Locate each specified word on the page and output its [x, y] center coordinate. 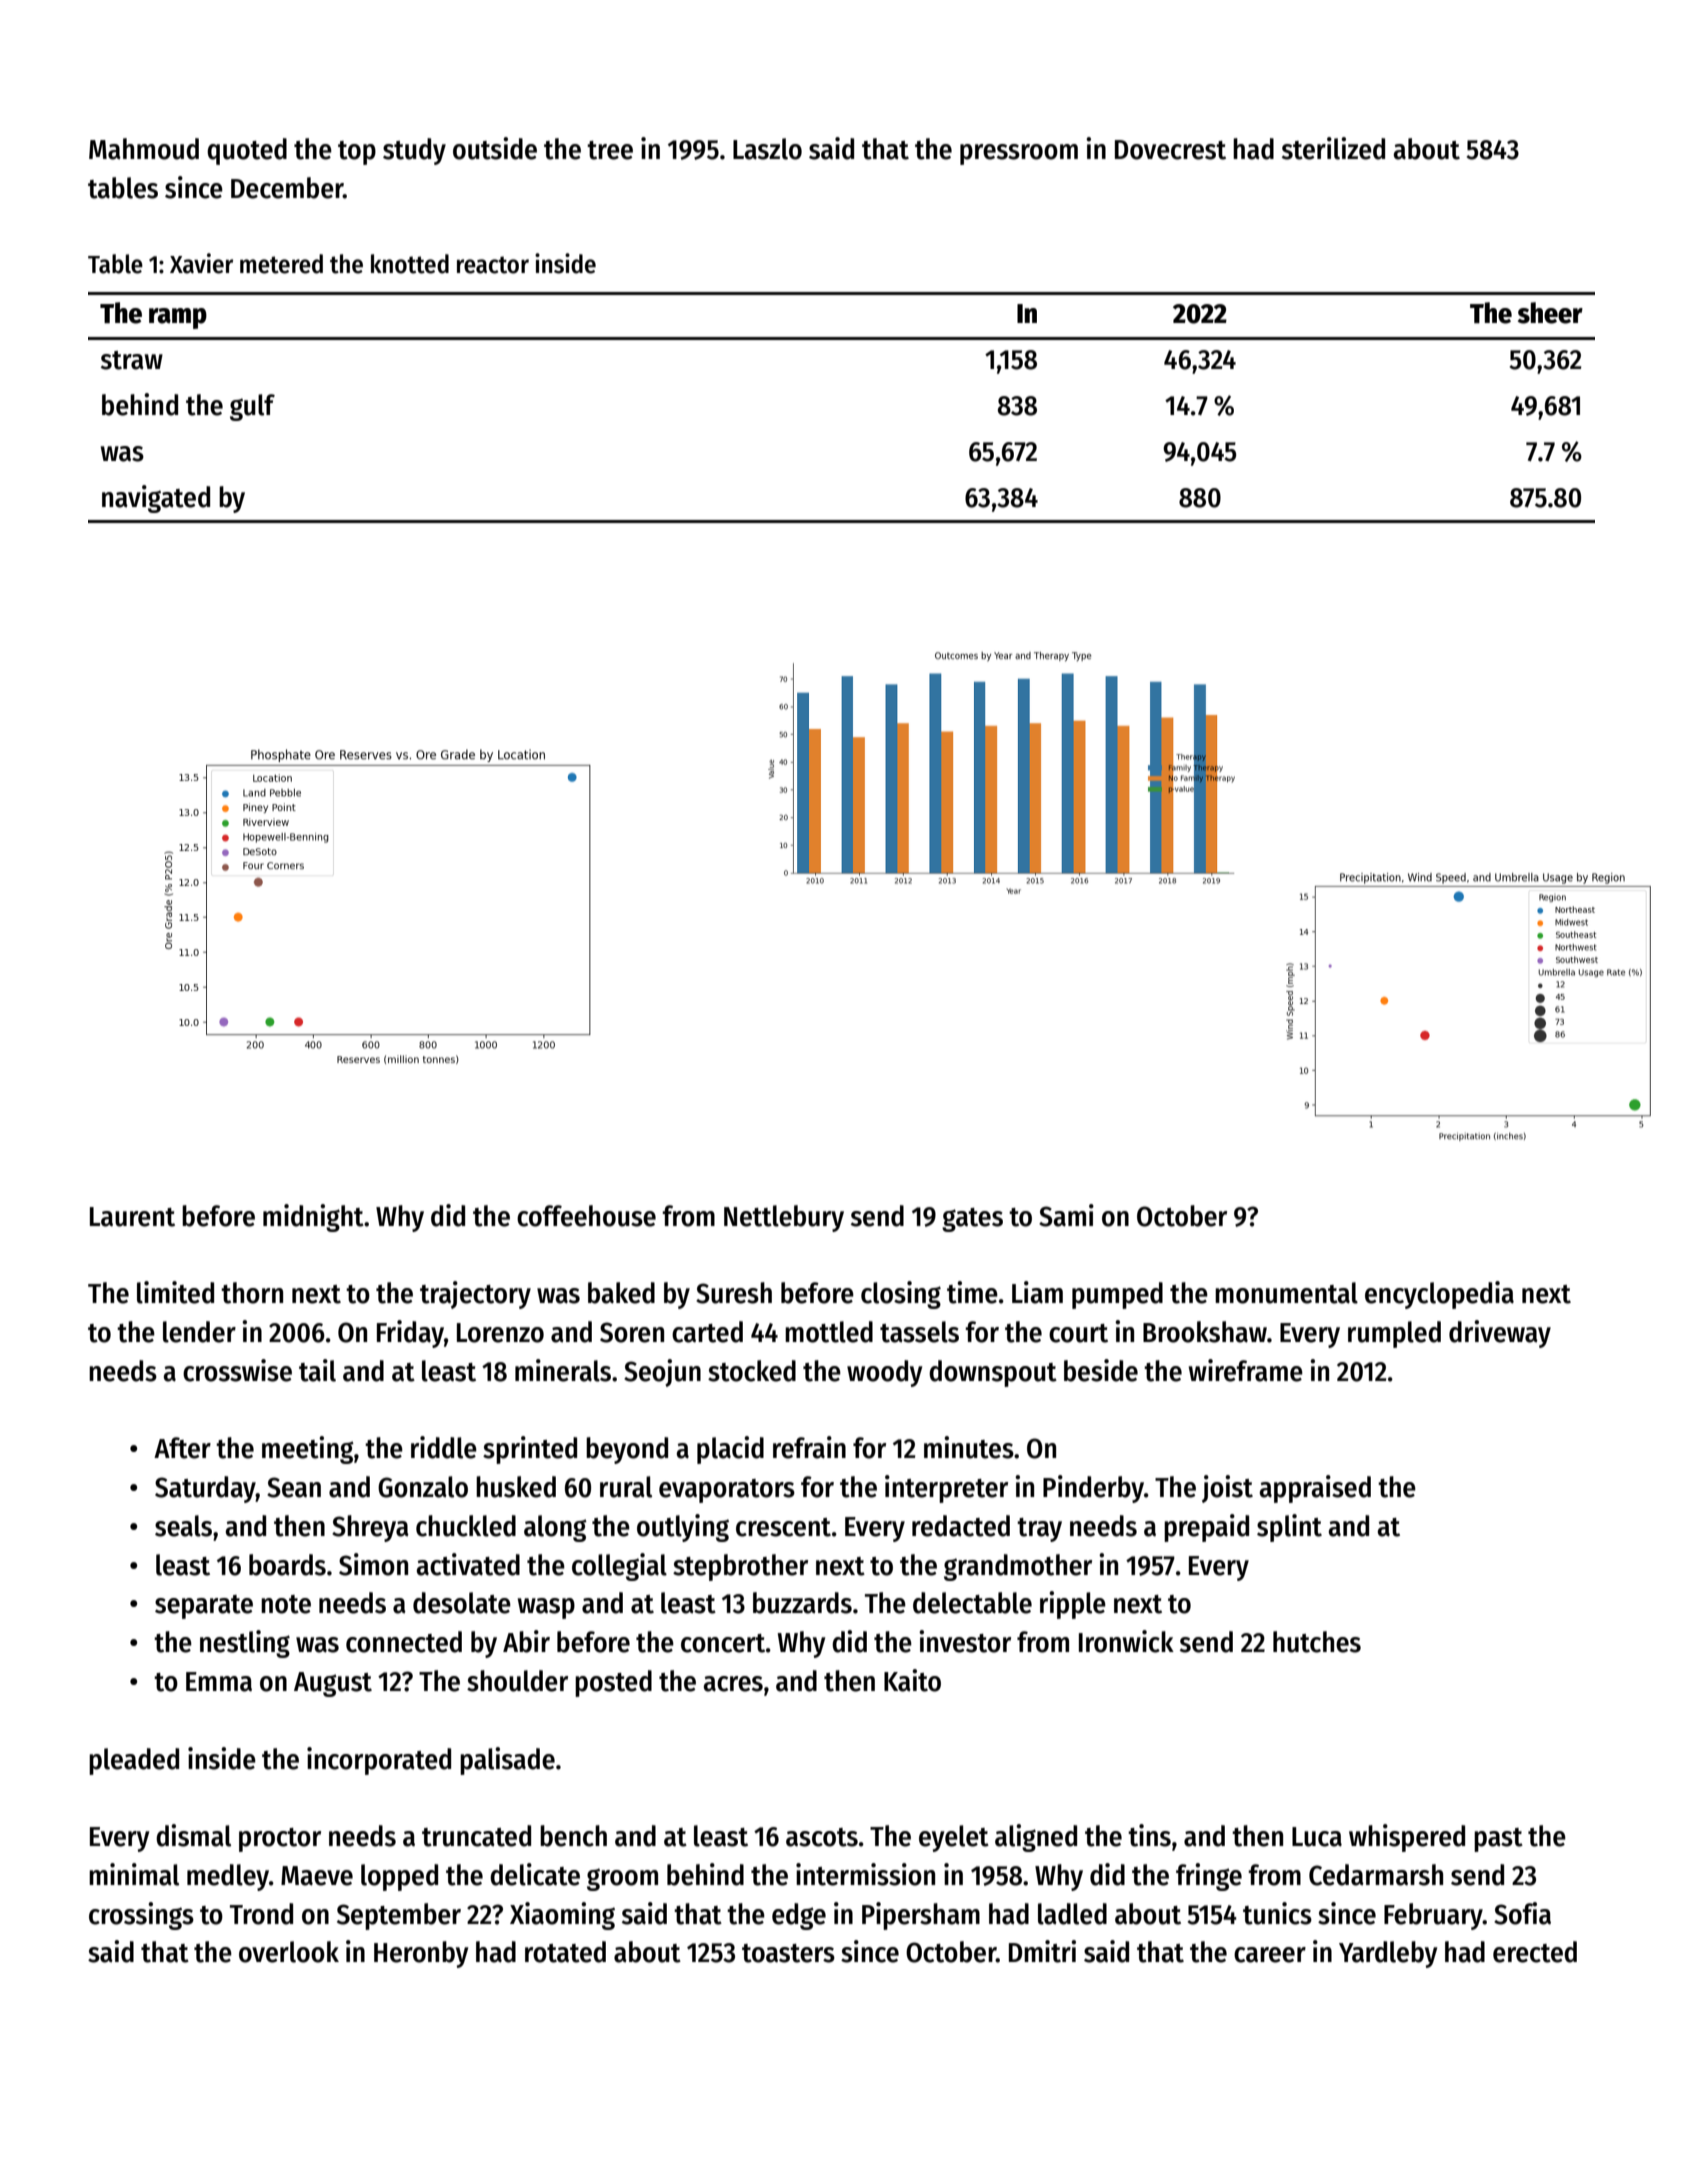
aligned [1036, 1838]
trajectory [475, 1295]
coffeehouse [586, 1216]
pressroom [1019, 154]
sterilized [1333, 148]
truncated [476, 1836]
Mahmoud [144, 149]
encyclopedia [1439, 1295]
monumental [1286, 1293]
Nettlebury [784, 1218]
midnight [313, 1218]
